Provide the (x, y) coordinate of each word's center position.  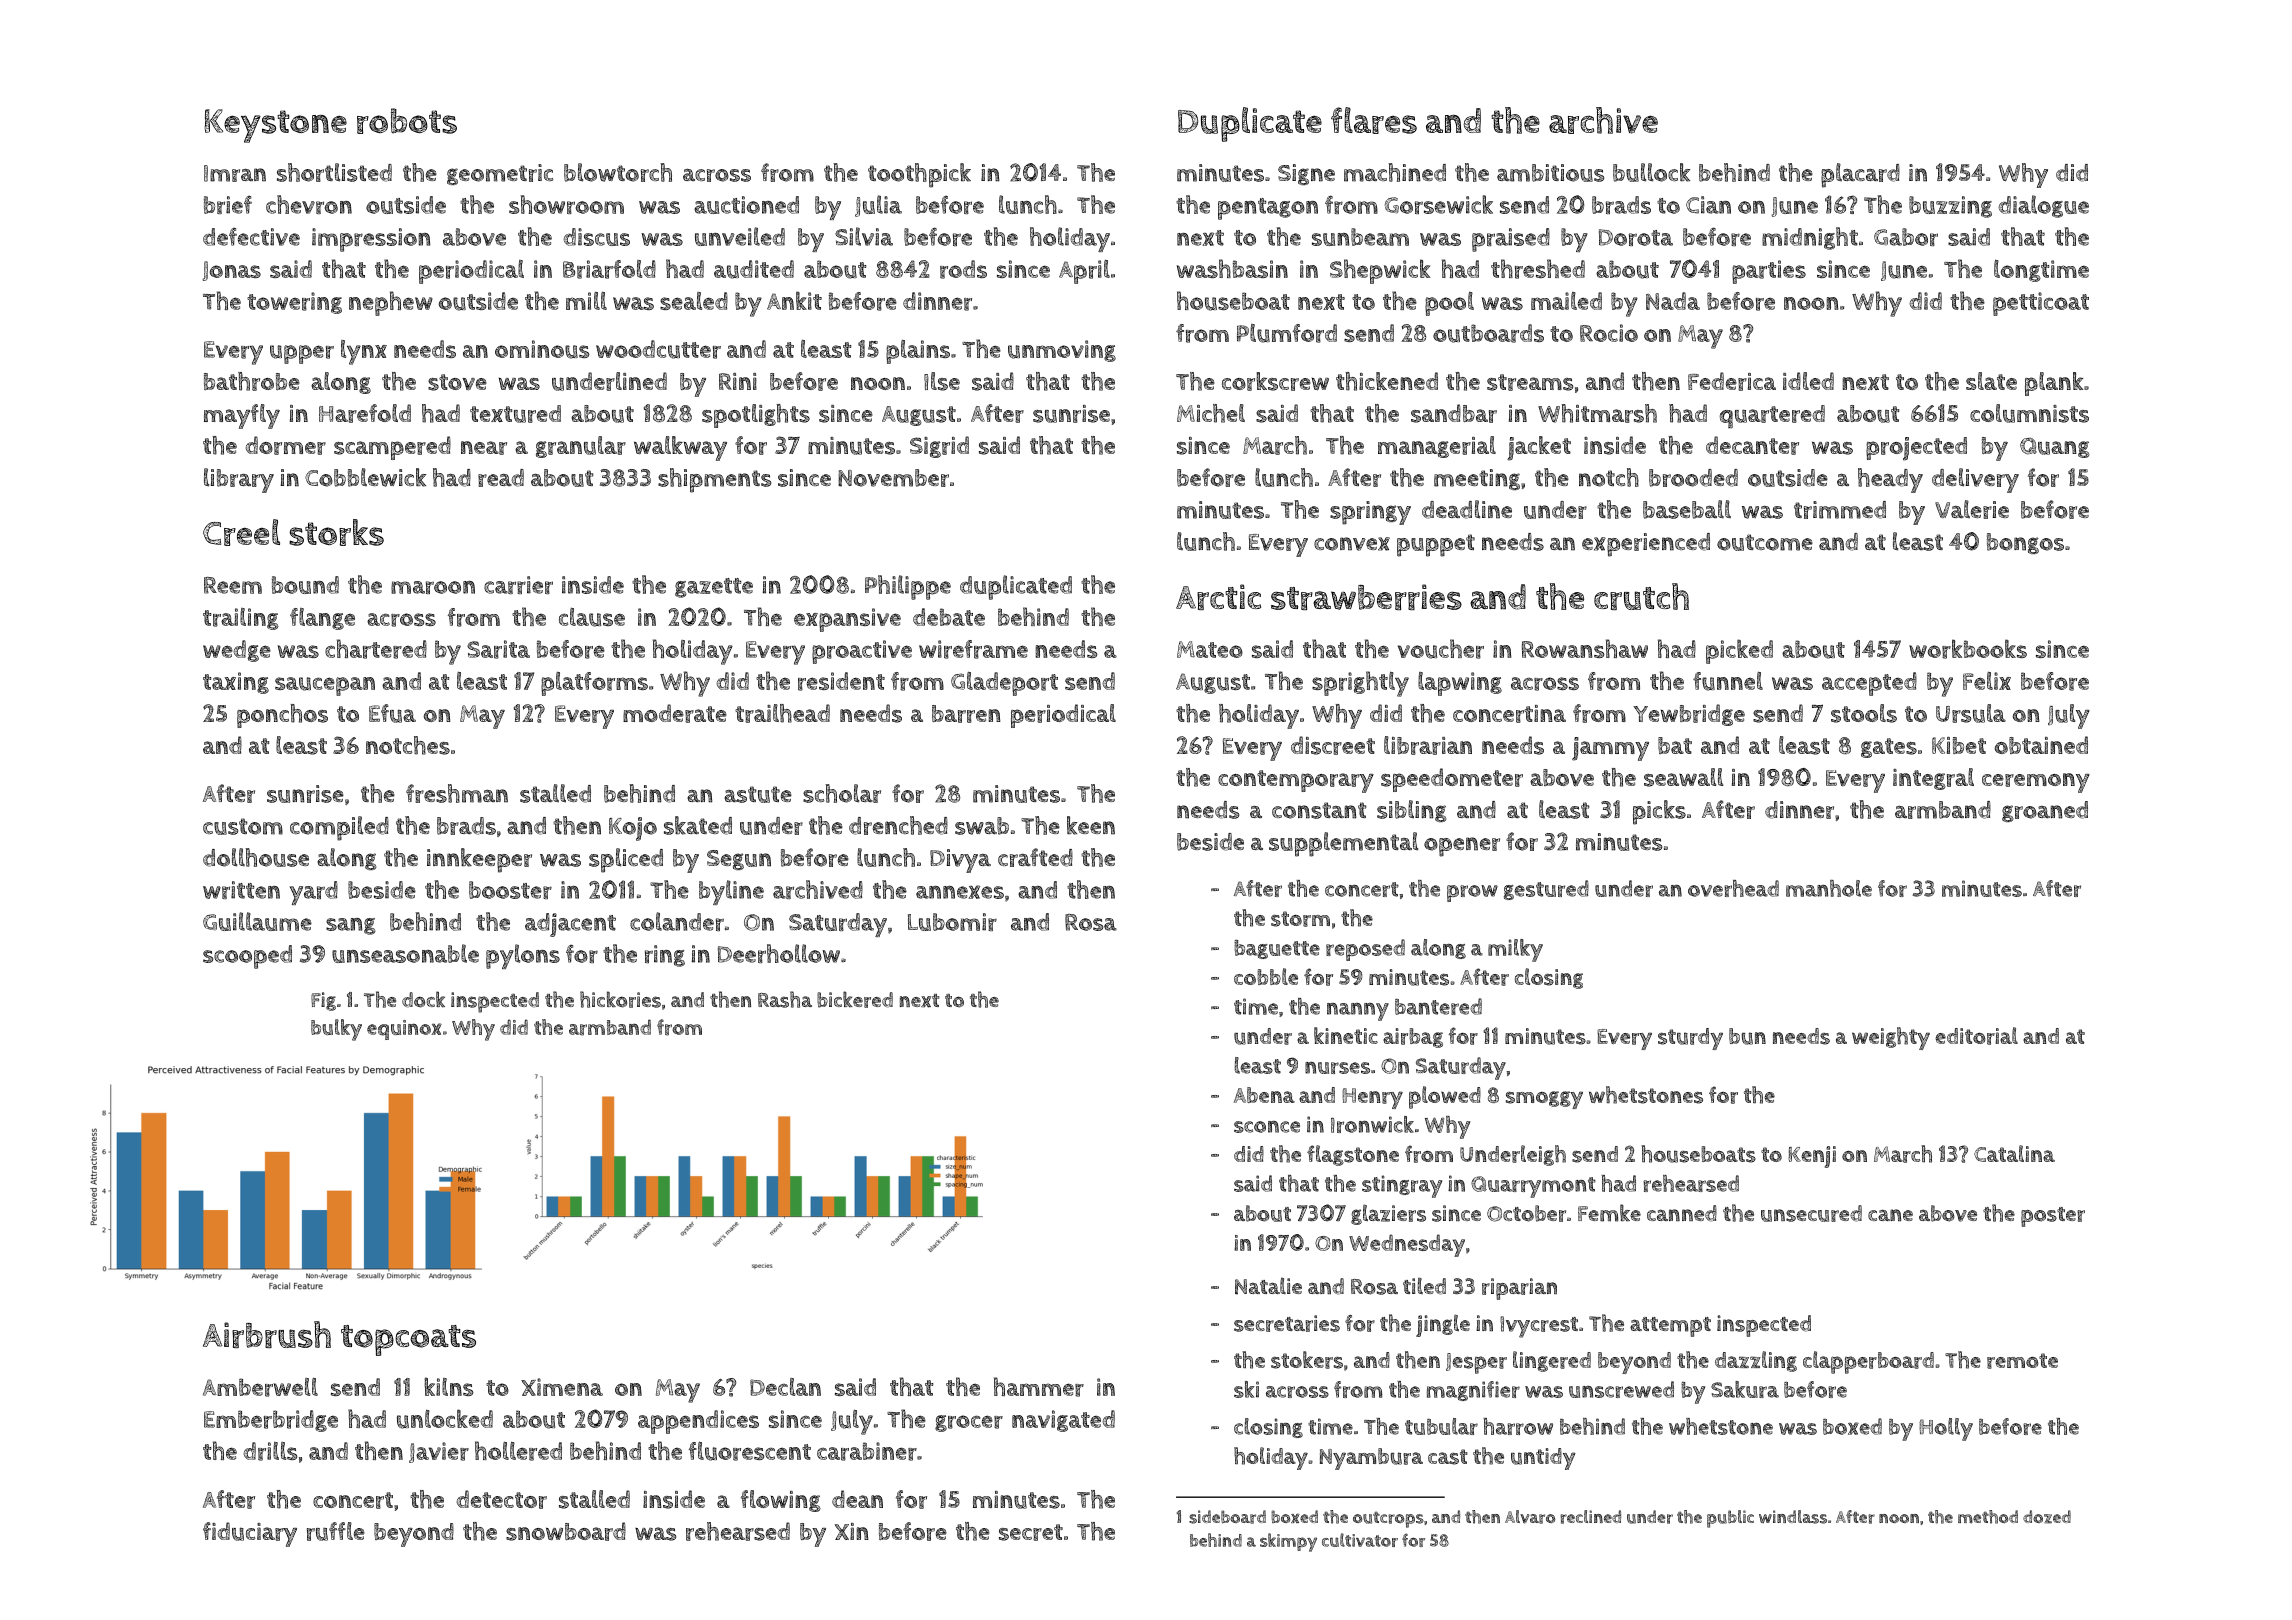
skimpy (1288, 1542)
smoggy (1544, 1100)
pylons (523, 956)
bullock (1652, 172)
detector (501, 1499)
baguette (1277, 949)
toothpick (919, 175)
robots (407, 121)
